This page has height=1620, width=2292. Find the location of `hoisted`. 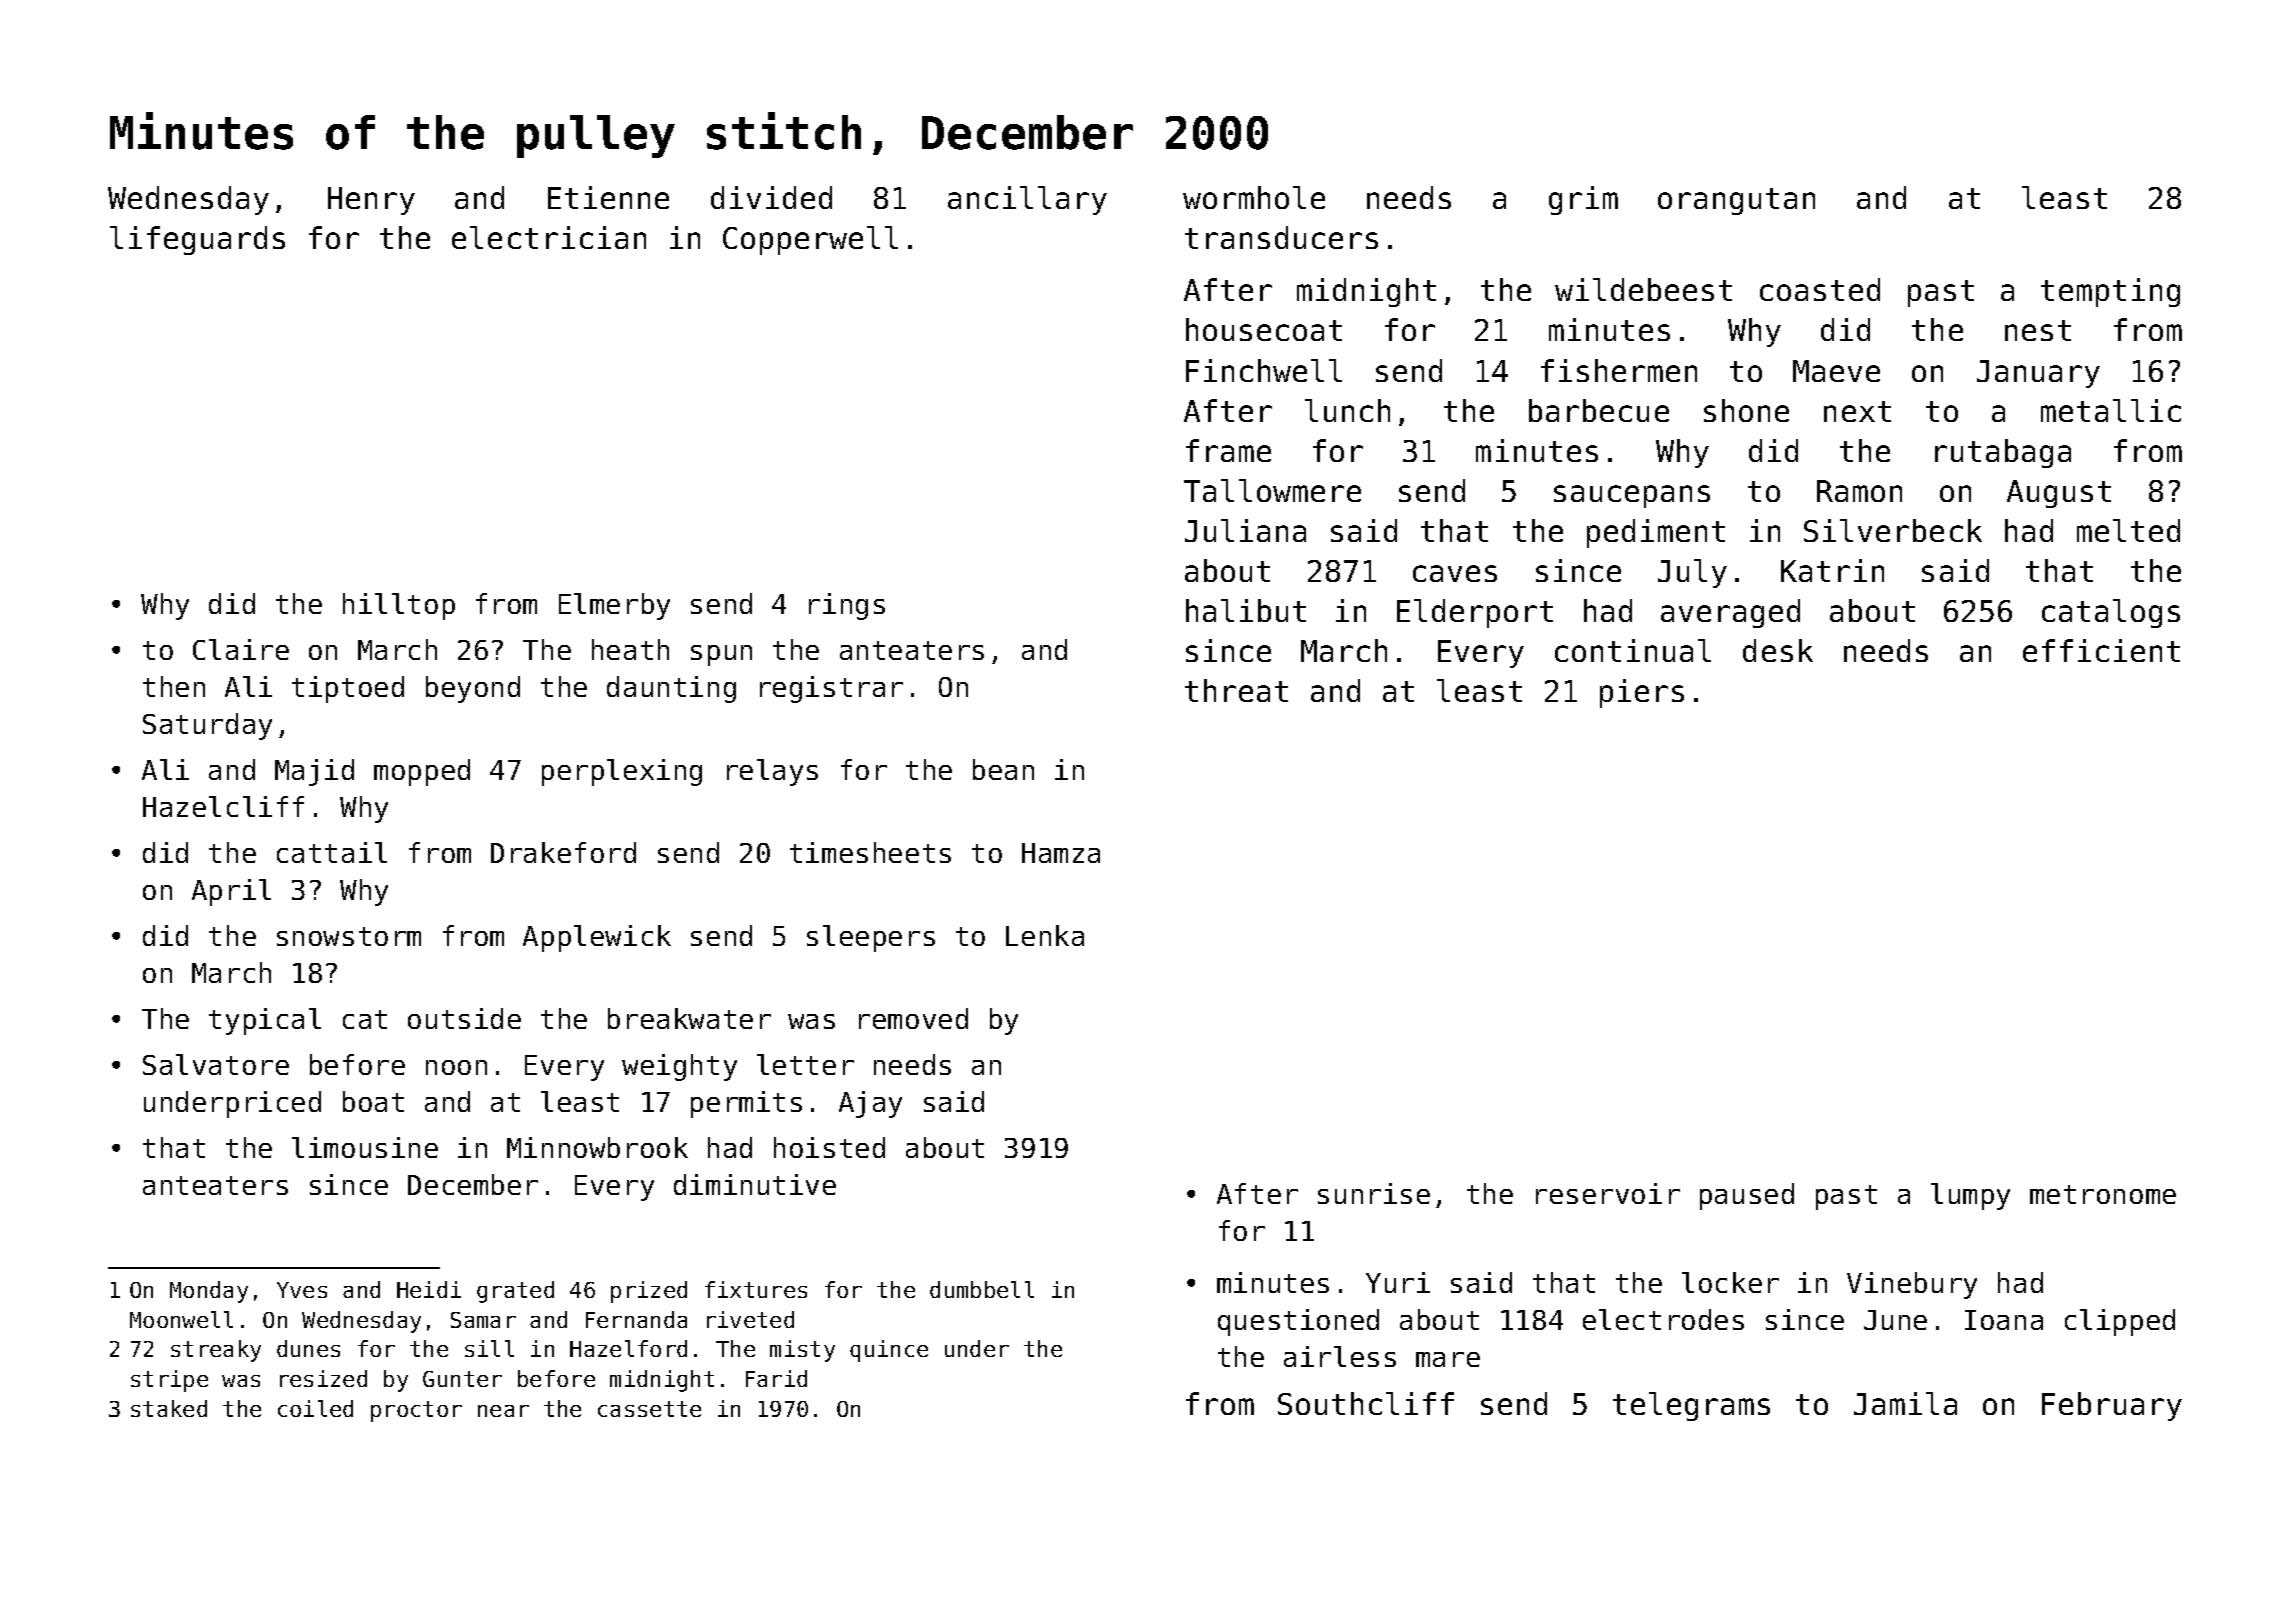

hoisted is located at coordinates (829, 1147).
